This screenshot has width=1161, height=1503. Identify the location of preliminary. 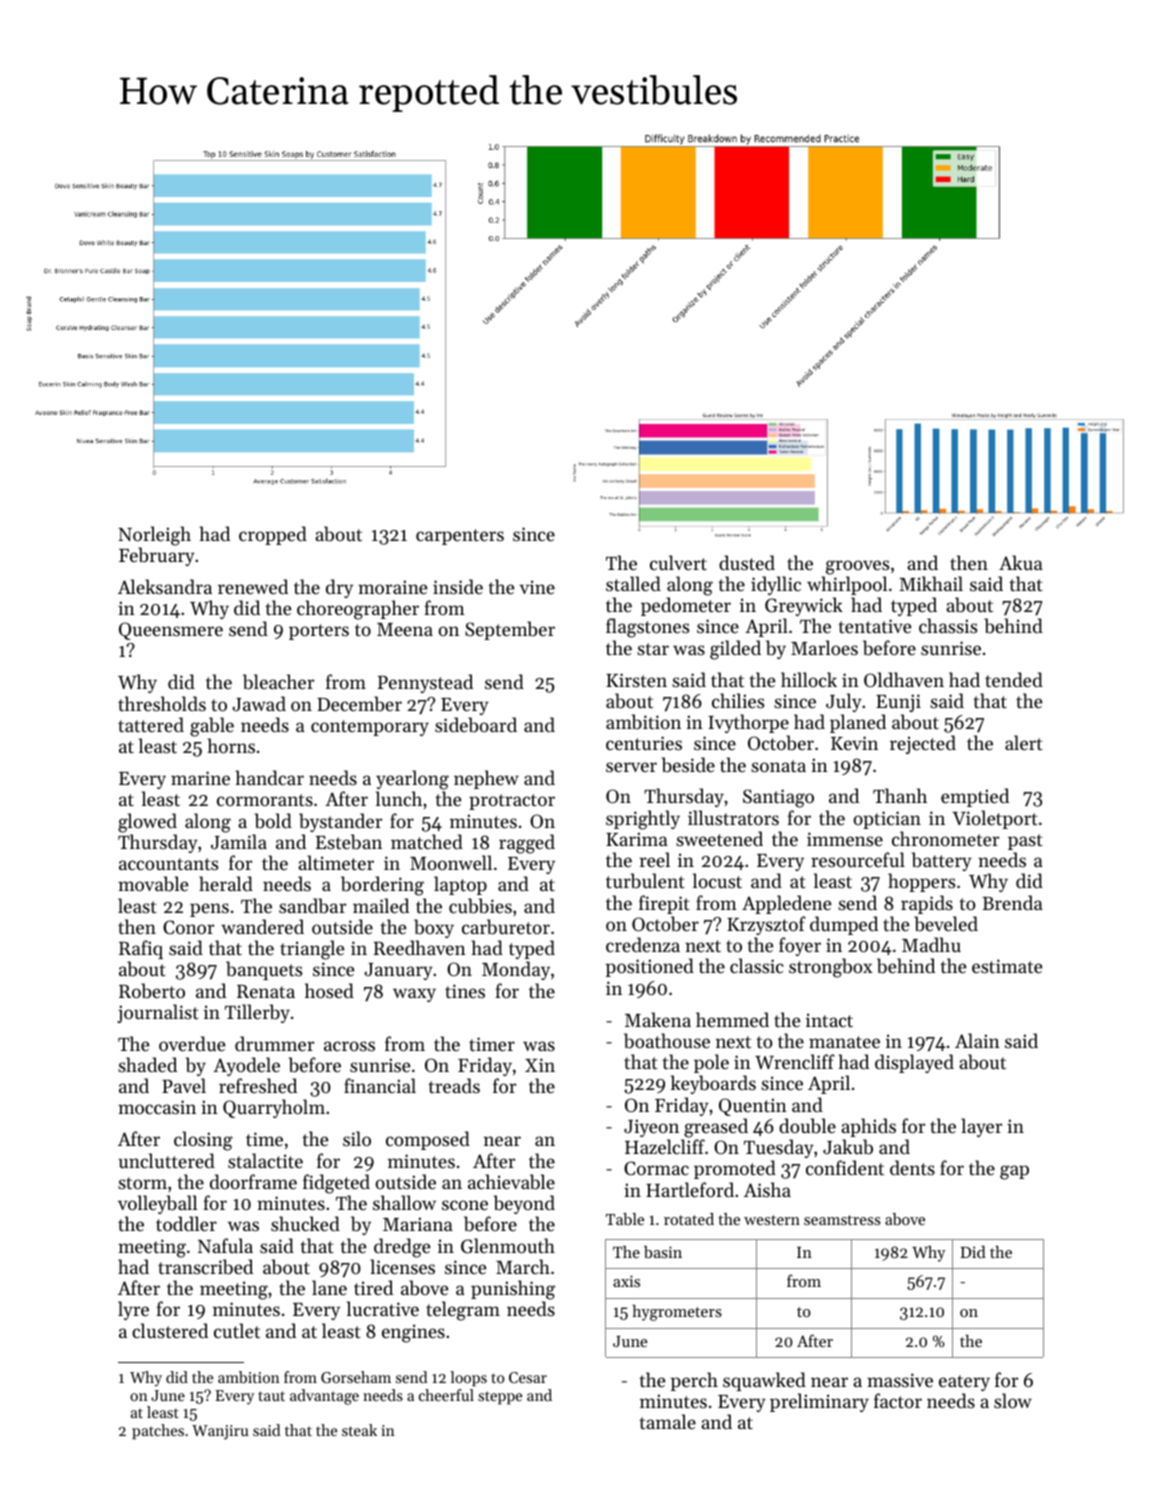
(819, 1402).
